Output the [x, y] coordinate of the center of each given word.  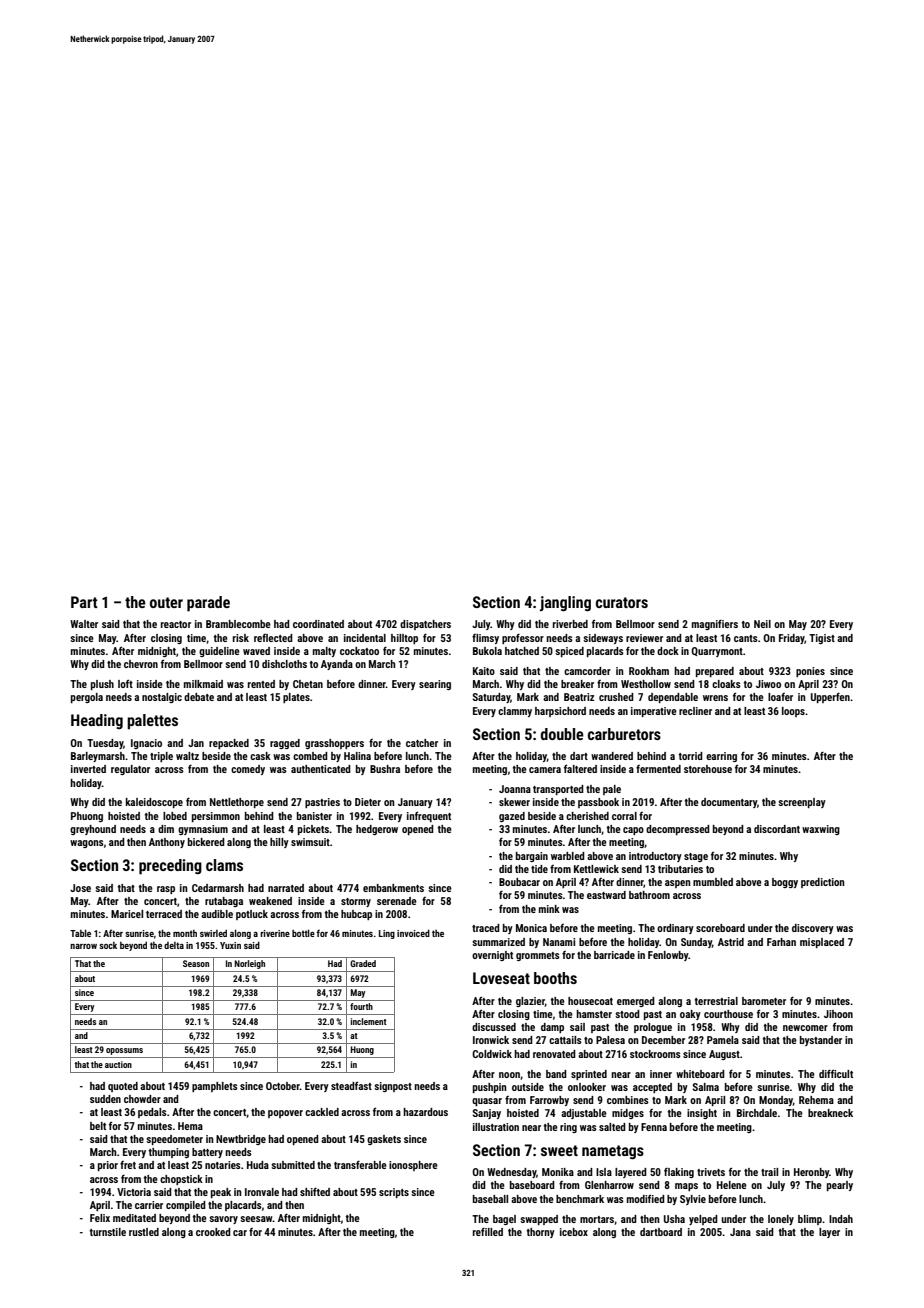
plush [102, 685]
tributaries [680, 869]
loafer [780, 697]
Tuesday [105, 744]
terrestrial [716, 1001]
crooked [213, 1232]
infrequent [429, 817]
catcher [422, 743]
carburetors [624, 734]
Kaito [484, 671]
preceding [170, 867]
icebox [574, 1232]
